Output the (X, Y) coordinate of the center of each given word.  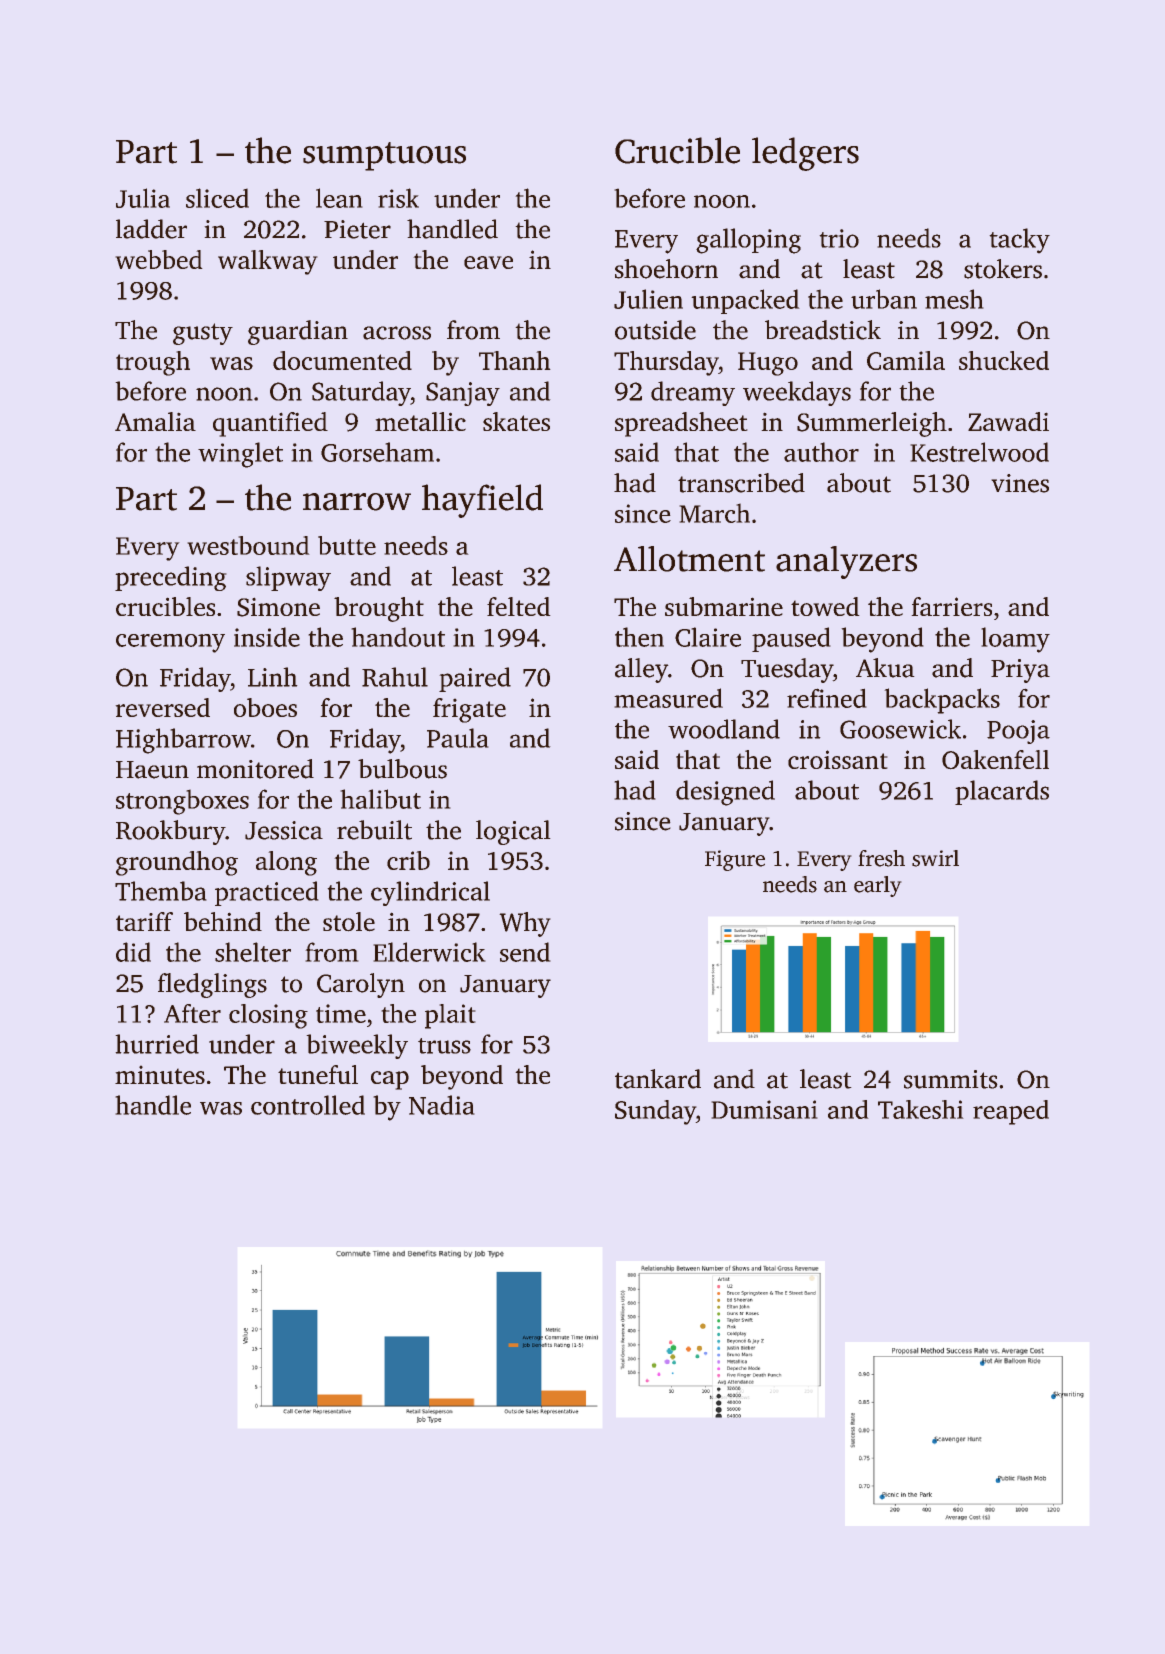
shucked (1004, 360)
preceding (171, 578)
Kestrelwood (979, 452)
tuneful (318, 1074)
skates (516, 421)
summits (951, 1079)
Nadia (442, 1105)
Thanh (515, 360)
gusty (203, 334)
